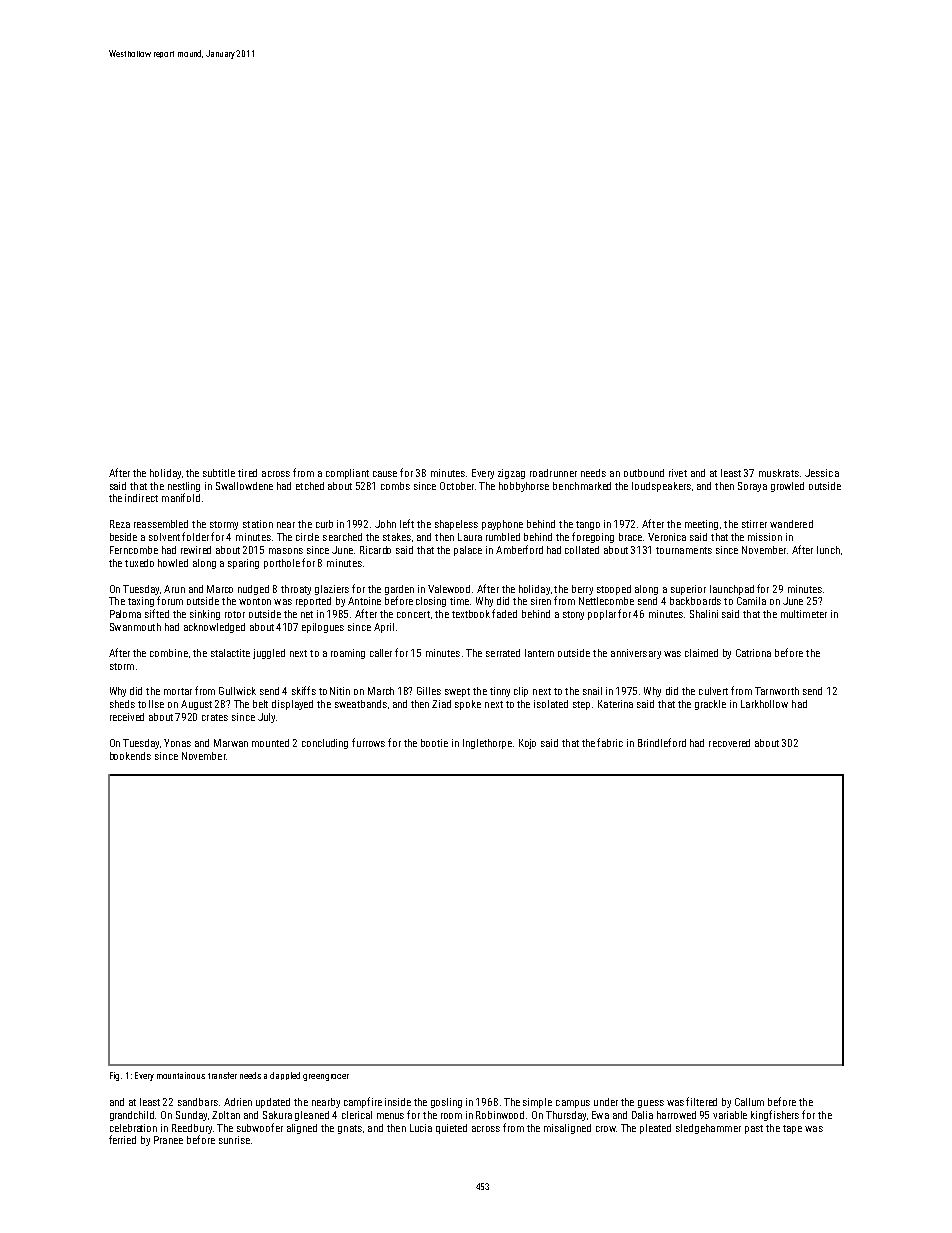 The width and height of the screenshot is (952, 1233). What do you see at coordinates (511, 474) in the screenshot?
I see `zigzag` at bounding box center [511, 474].
